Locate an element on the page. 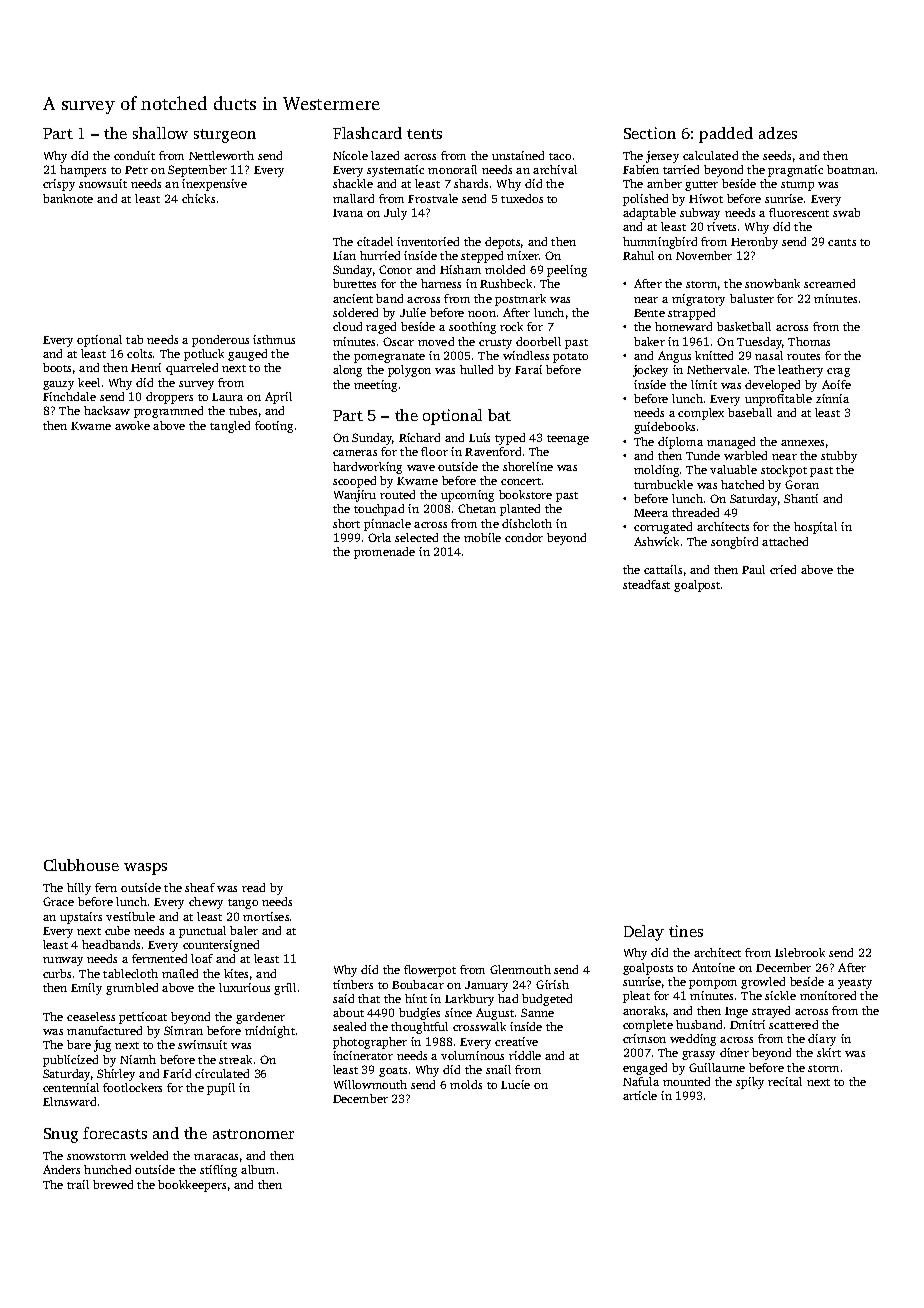 The image size is (924, 1308). spiky is located at coordinates (750, 1083).
